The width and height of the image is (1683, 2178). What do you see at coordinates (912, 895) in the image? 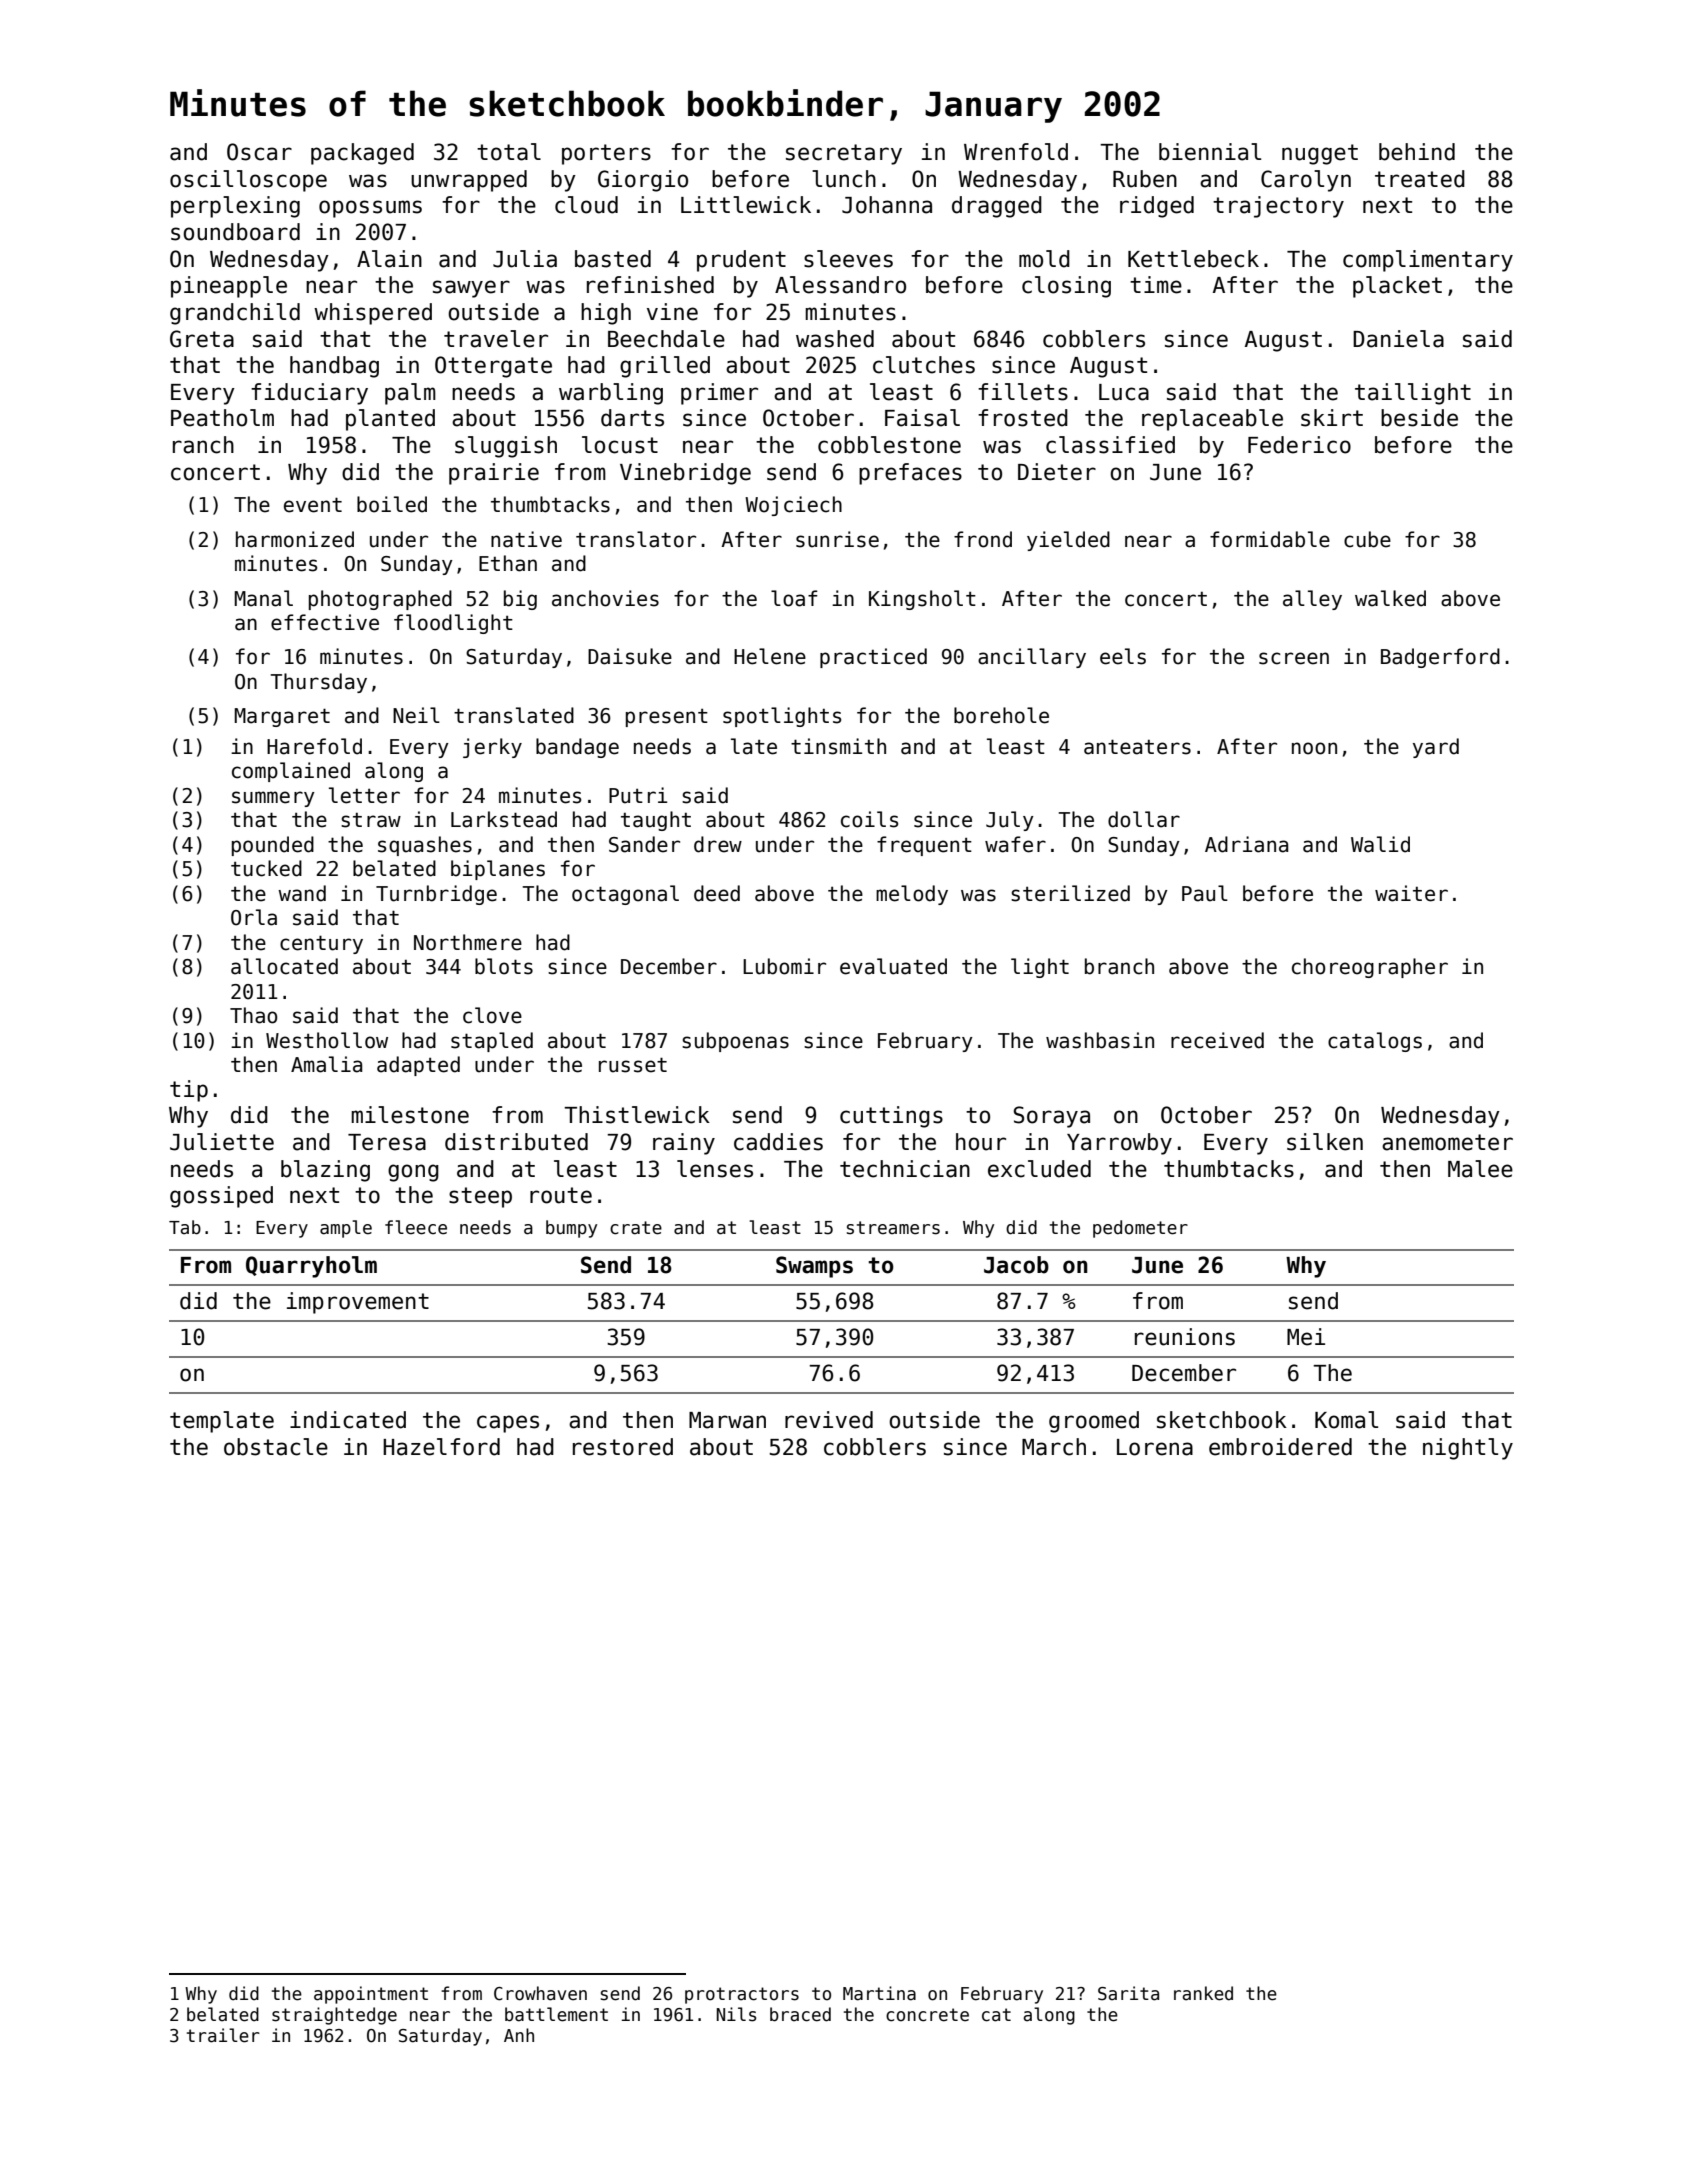
I see `melody` at bounding box center [912, 895].
